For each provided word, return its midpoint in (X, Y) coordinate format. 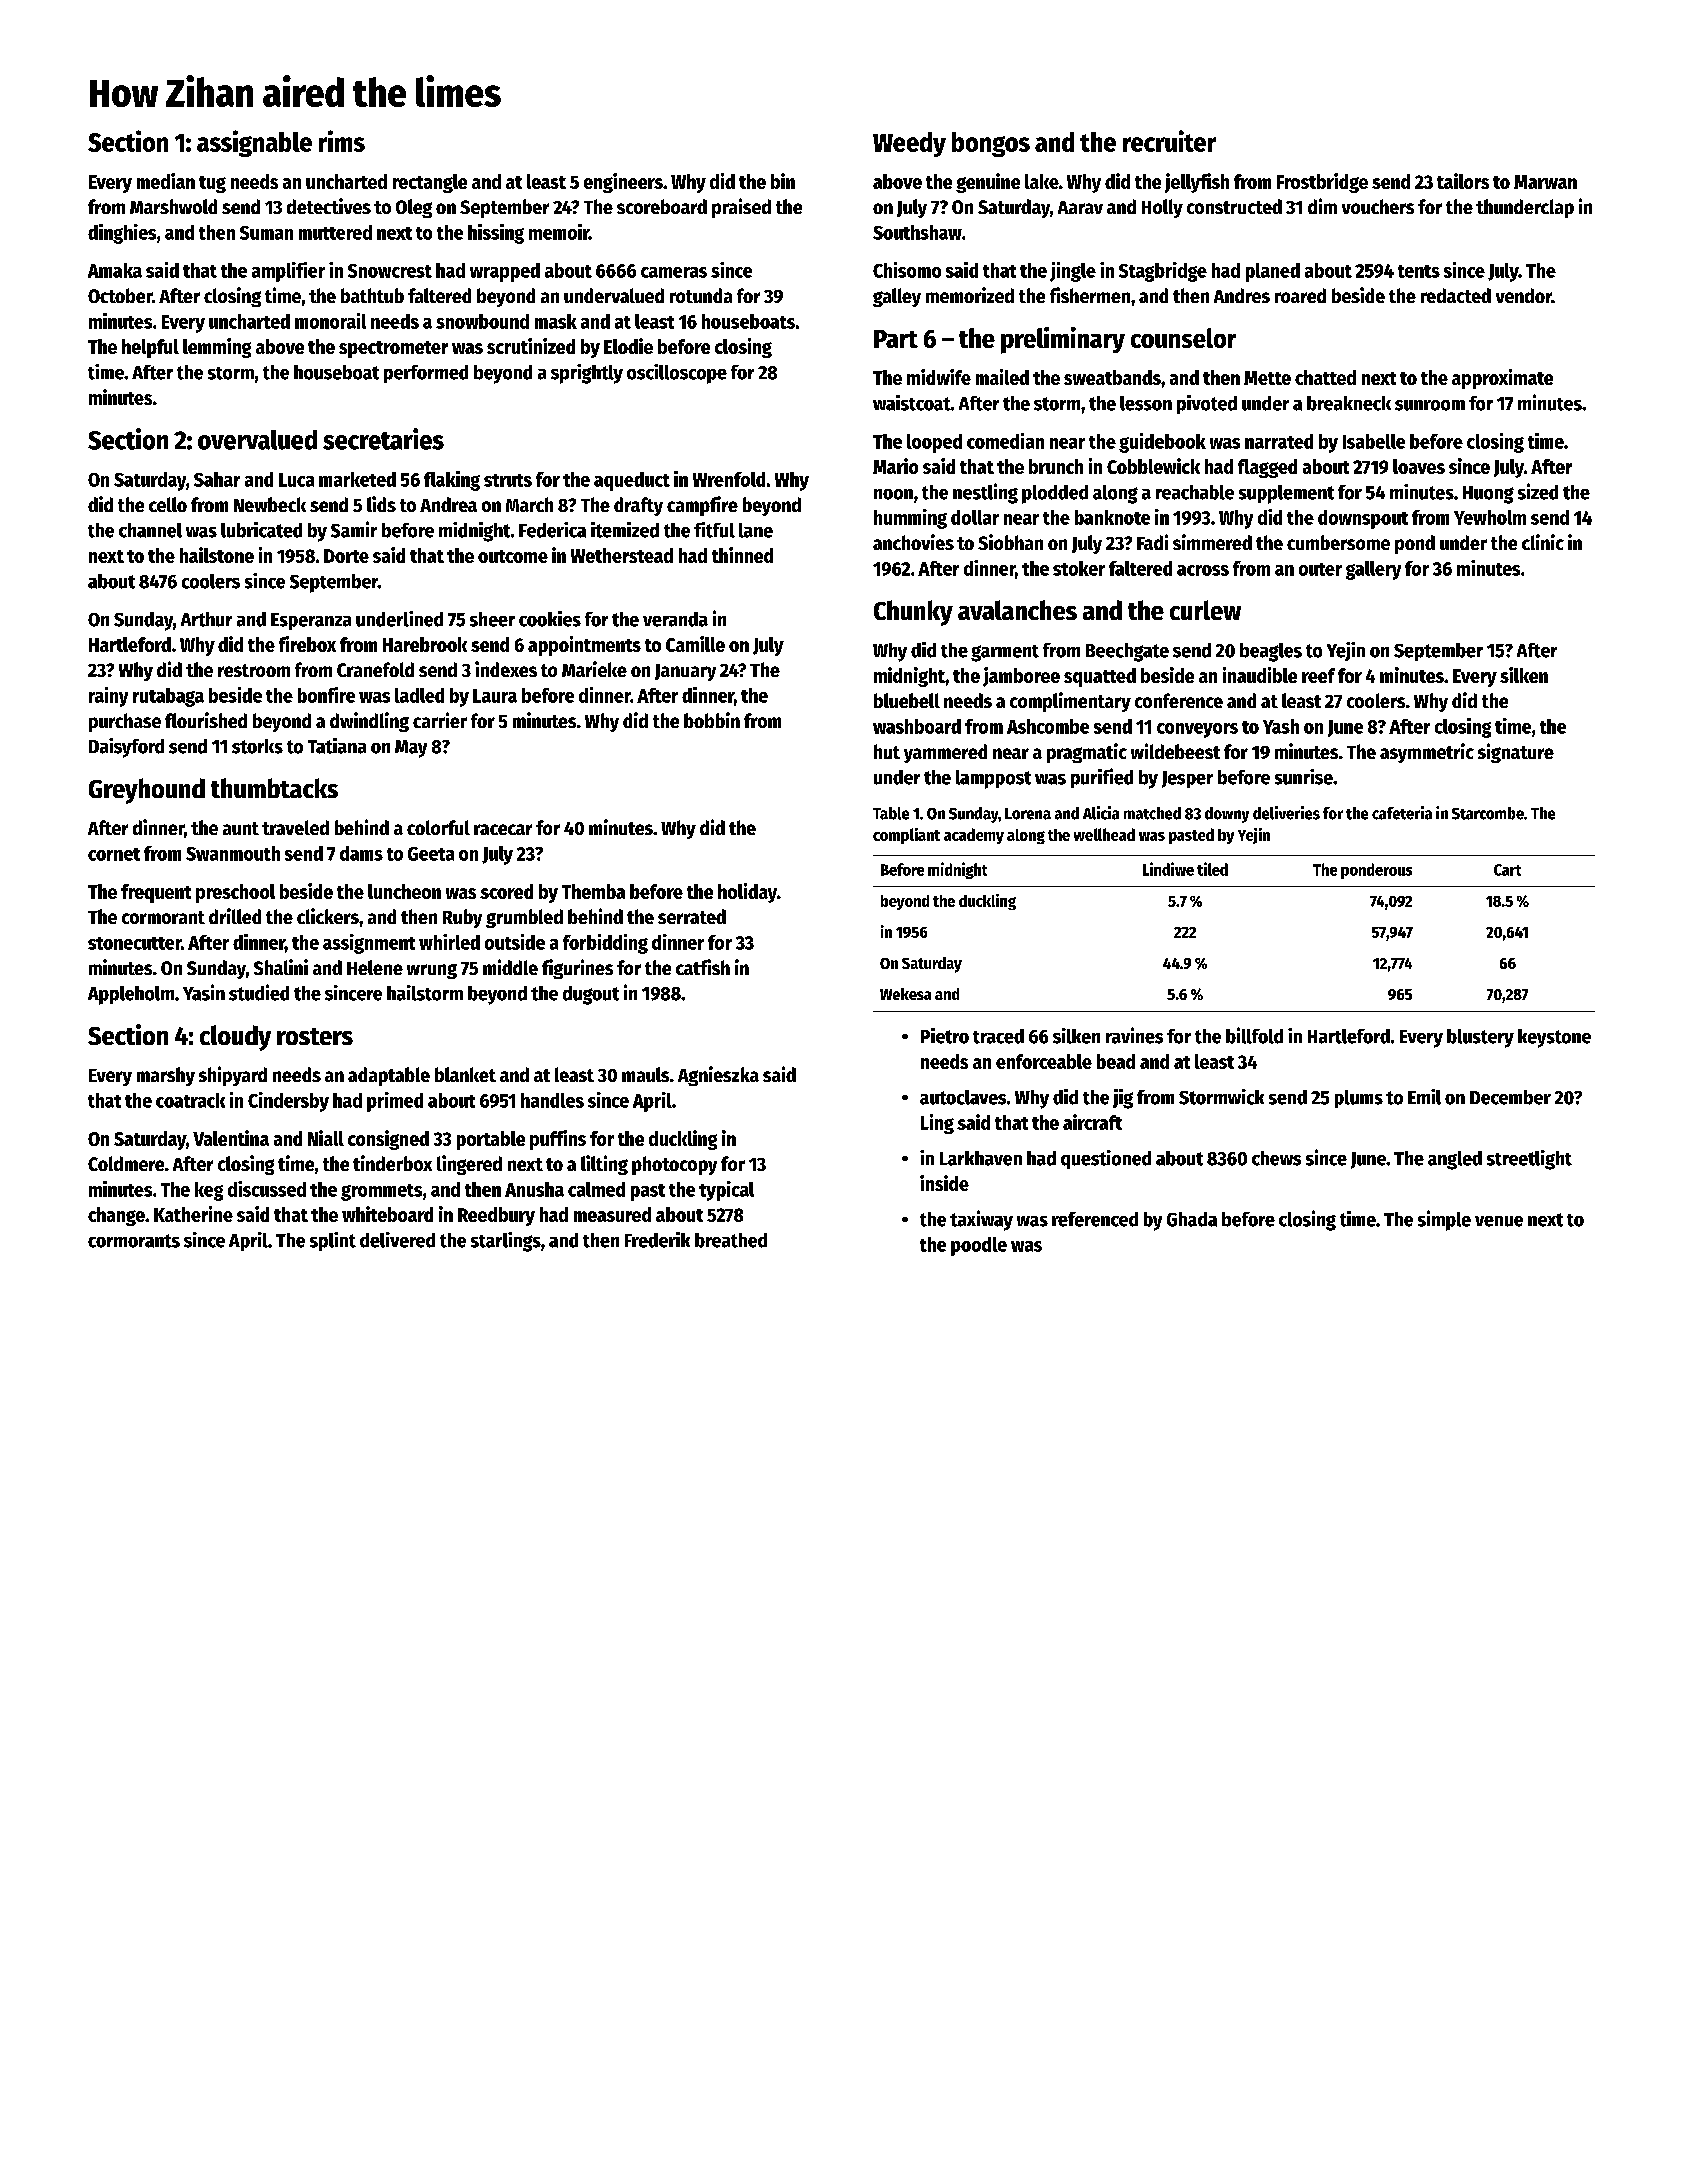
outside (515, 942)
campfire (702, 506)
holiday (747, 893)
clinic (1543, 542)
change (116, 1216)
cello (168, 504)
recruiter (1169, 141)
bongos (991, 144)
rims (342, 141)
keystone (1554, 1038)
